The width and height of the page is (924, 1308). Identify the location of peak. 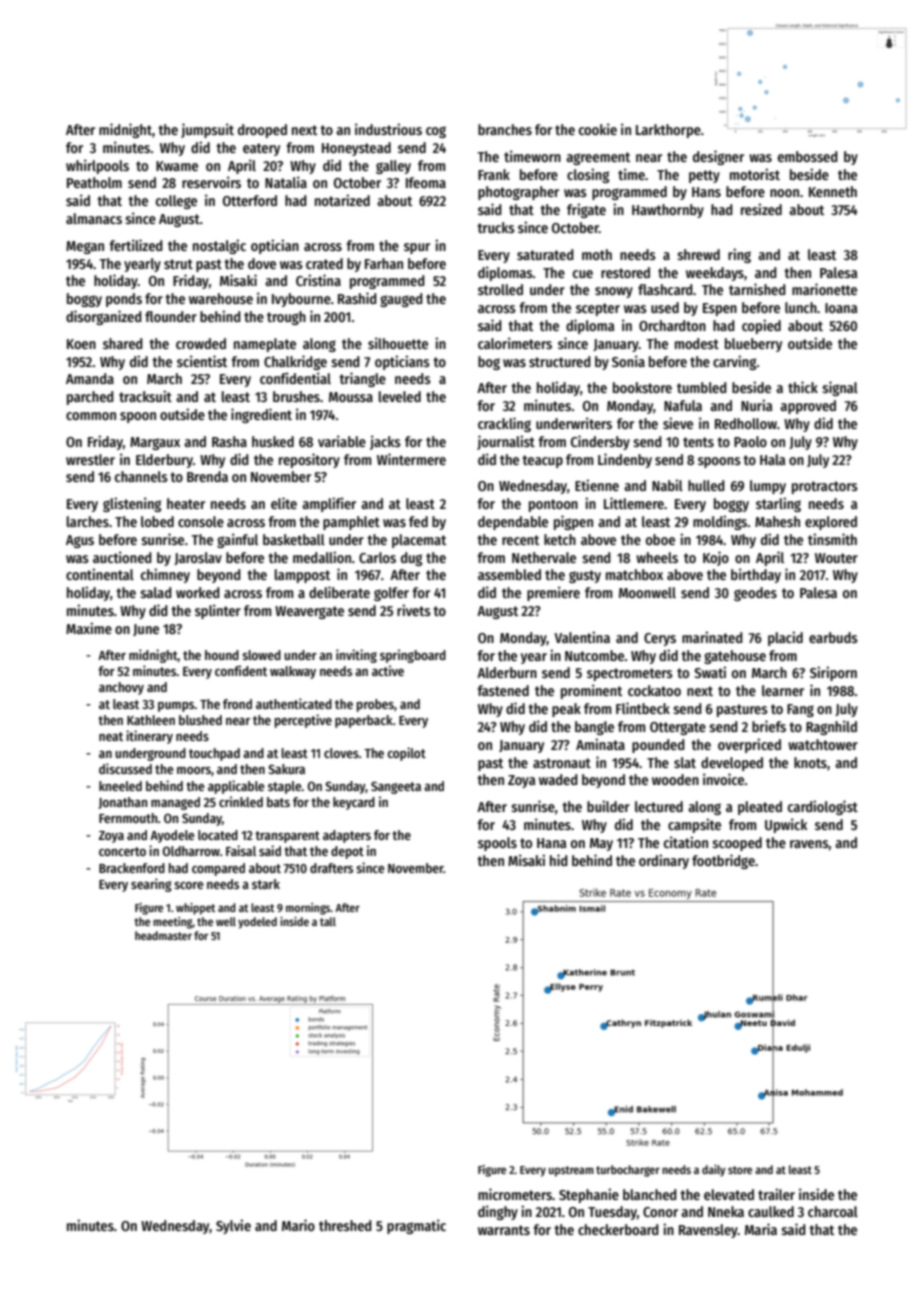
(566, 710).
